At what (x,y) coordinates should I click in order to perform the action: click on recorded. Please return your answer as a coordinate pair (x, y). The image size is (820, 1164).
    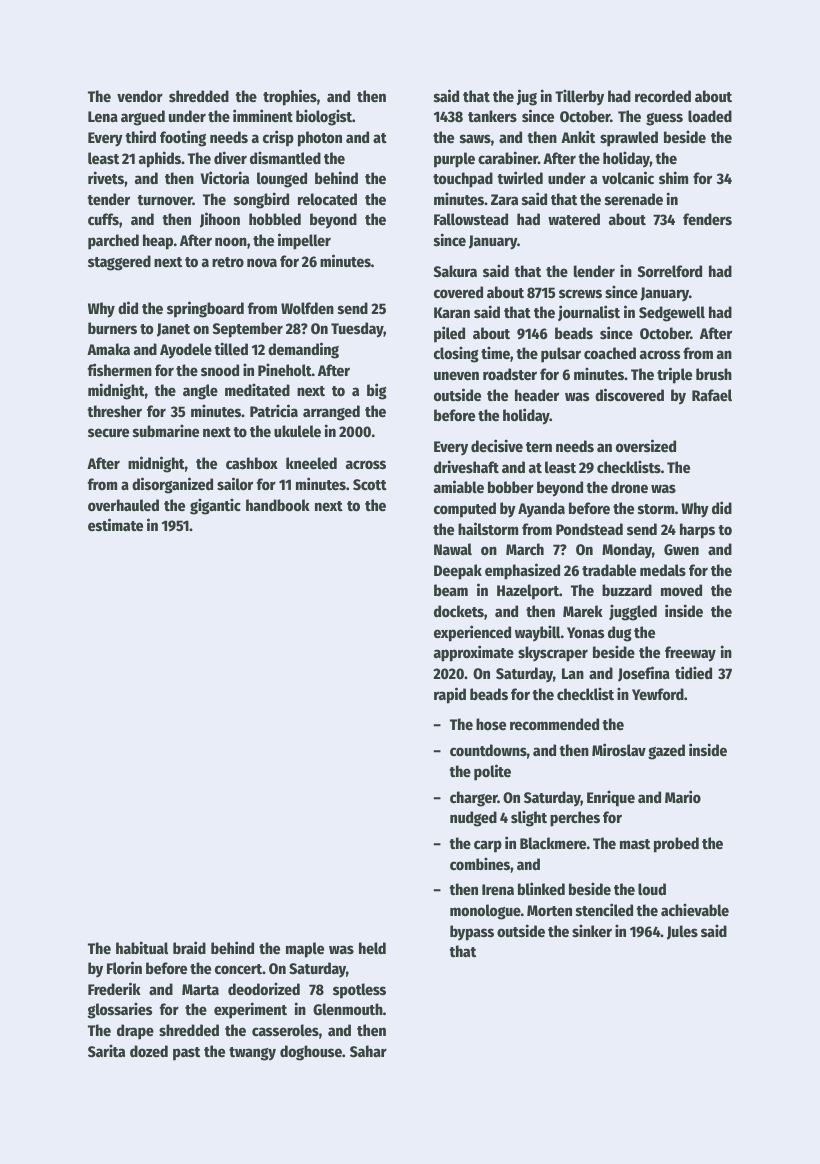
    Looking at the image, I should click on (663, 96).
